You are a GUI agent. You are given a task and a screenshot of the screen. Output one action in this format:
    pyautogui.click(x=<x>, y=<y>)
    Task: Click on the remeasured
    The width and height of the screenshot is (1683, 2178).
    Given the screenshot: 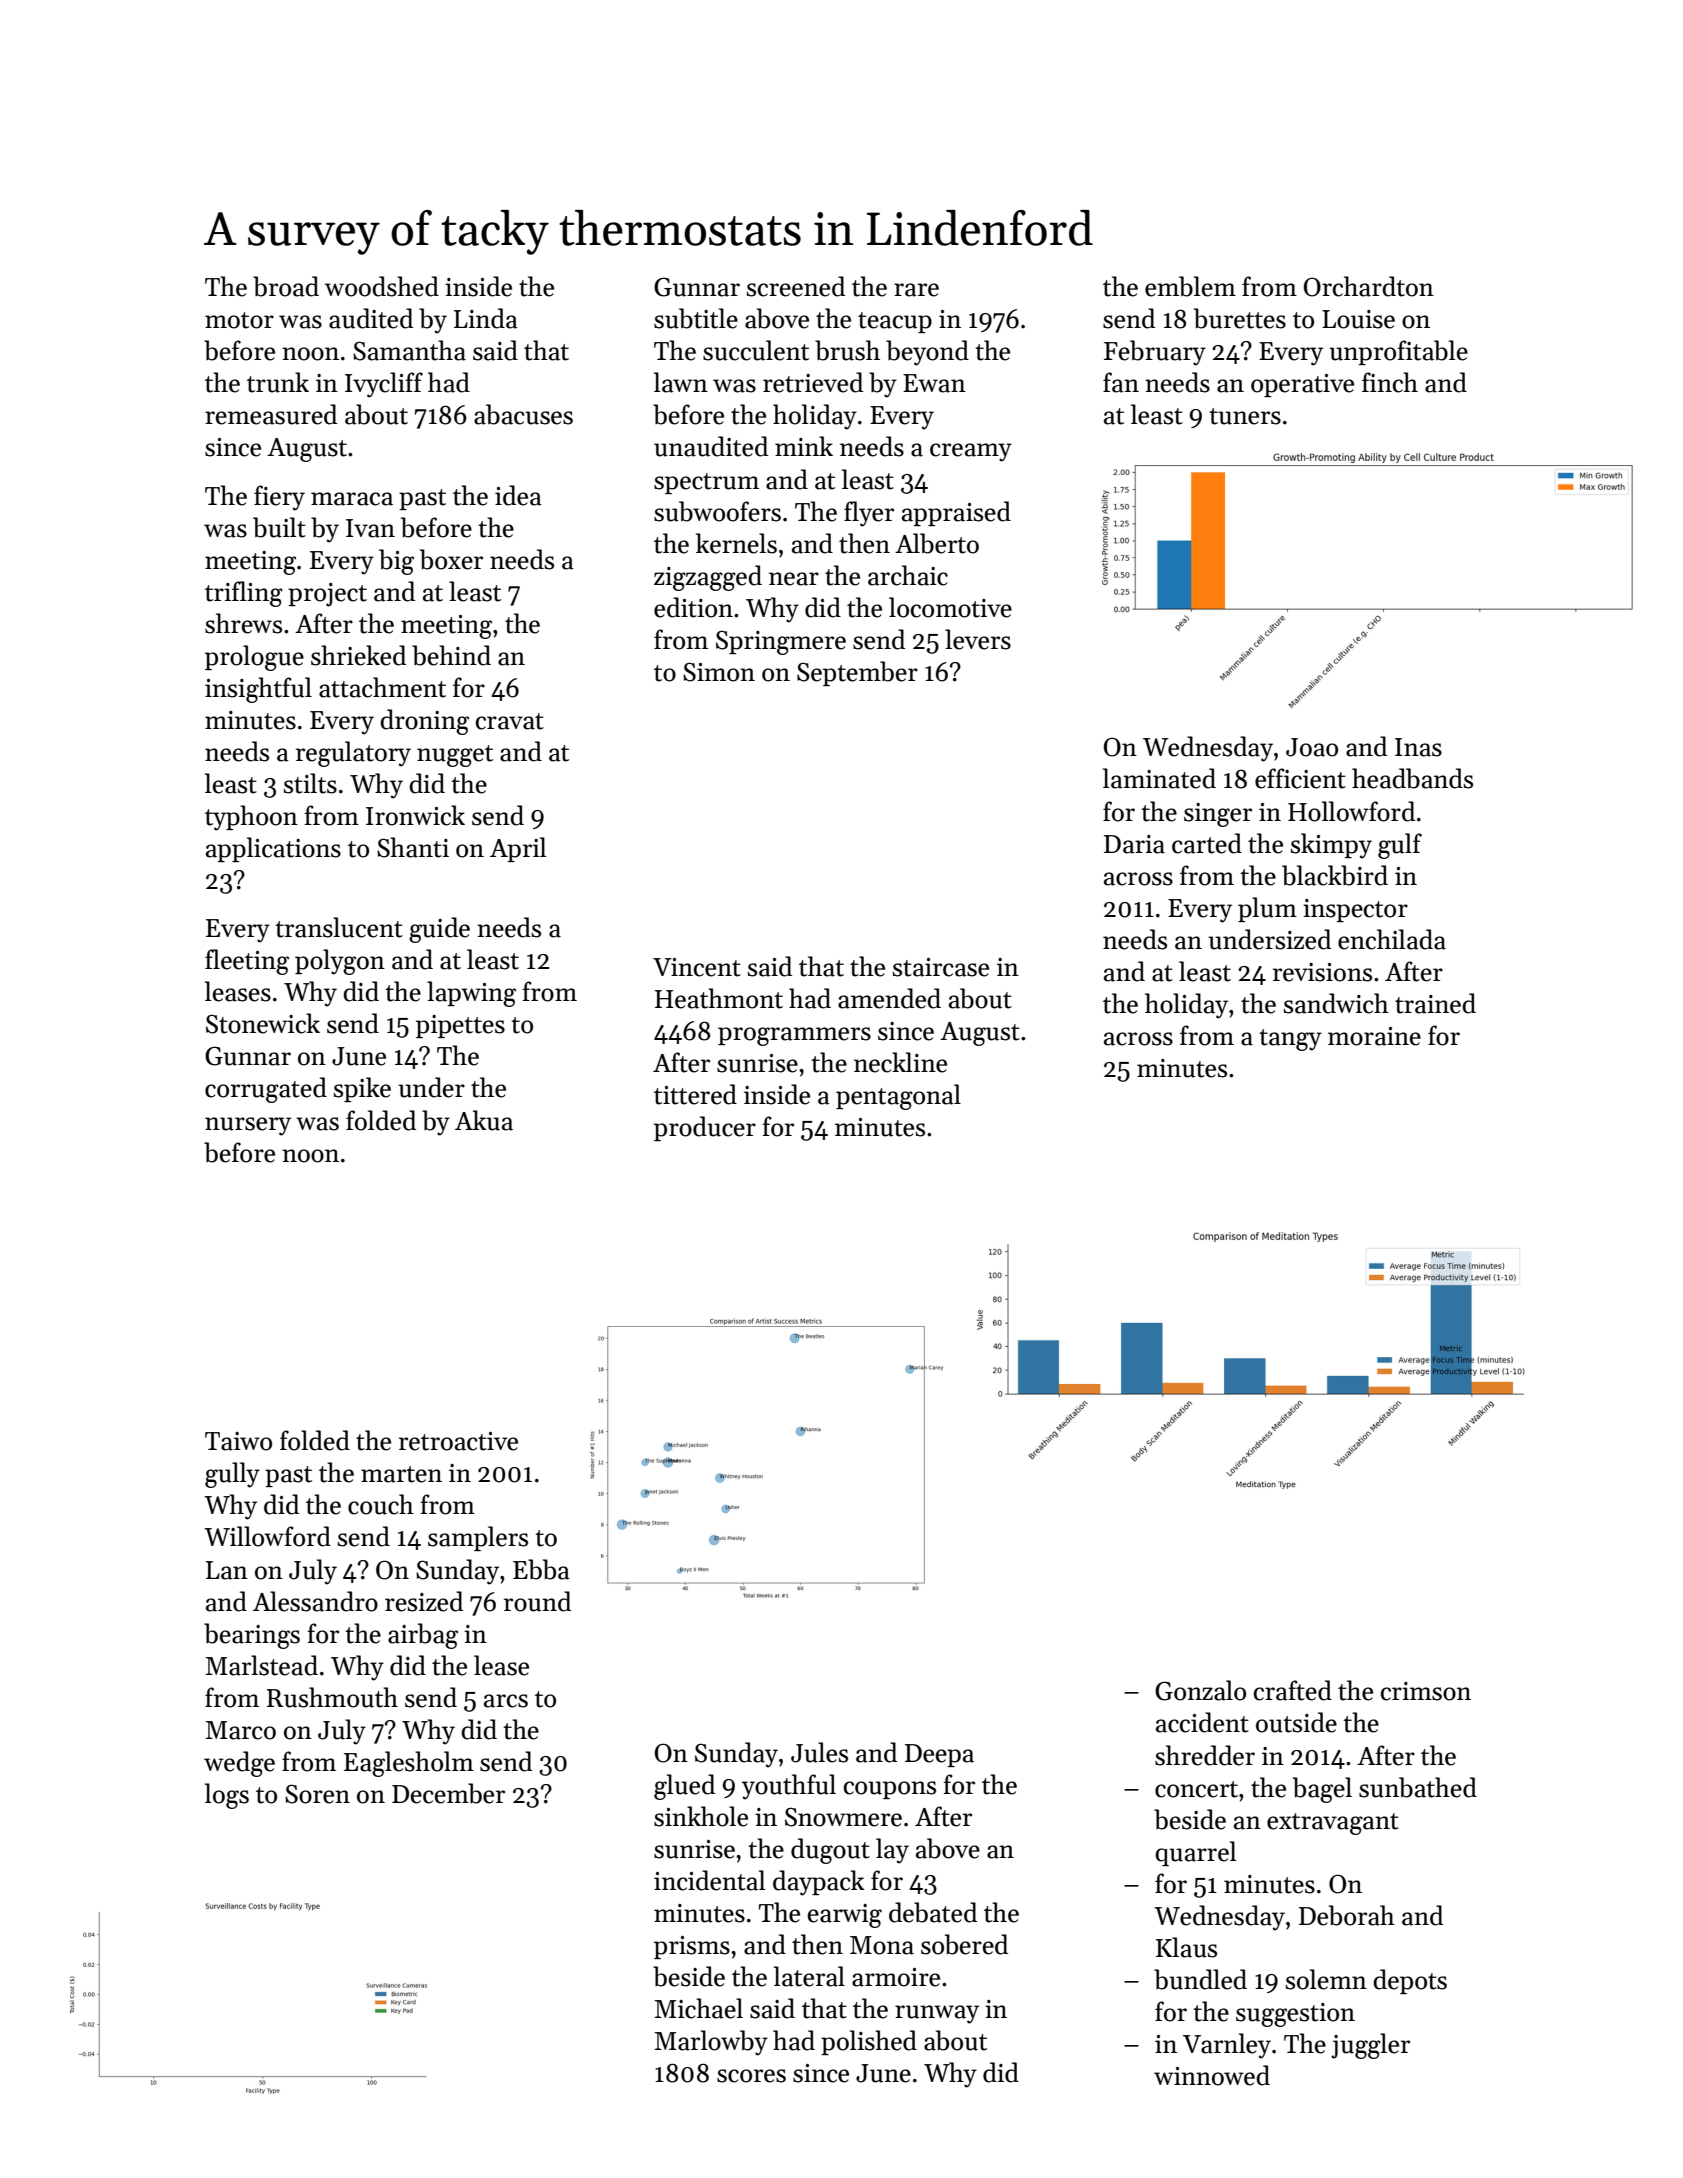 What is the action you would take?
    pyautogui.click(x=271, y=414)
